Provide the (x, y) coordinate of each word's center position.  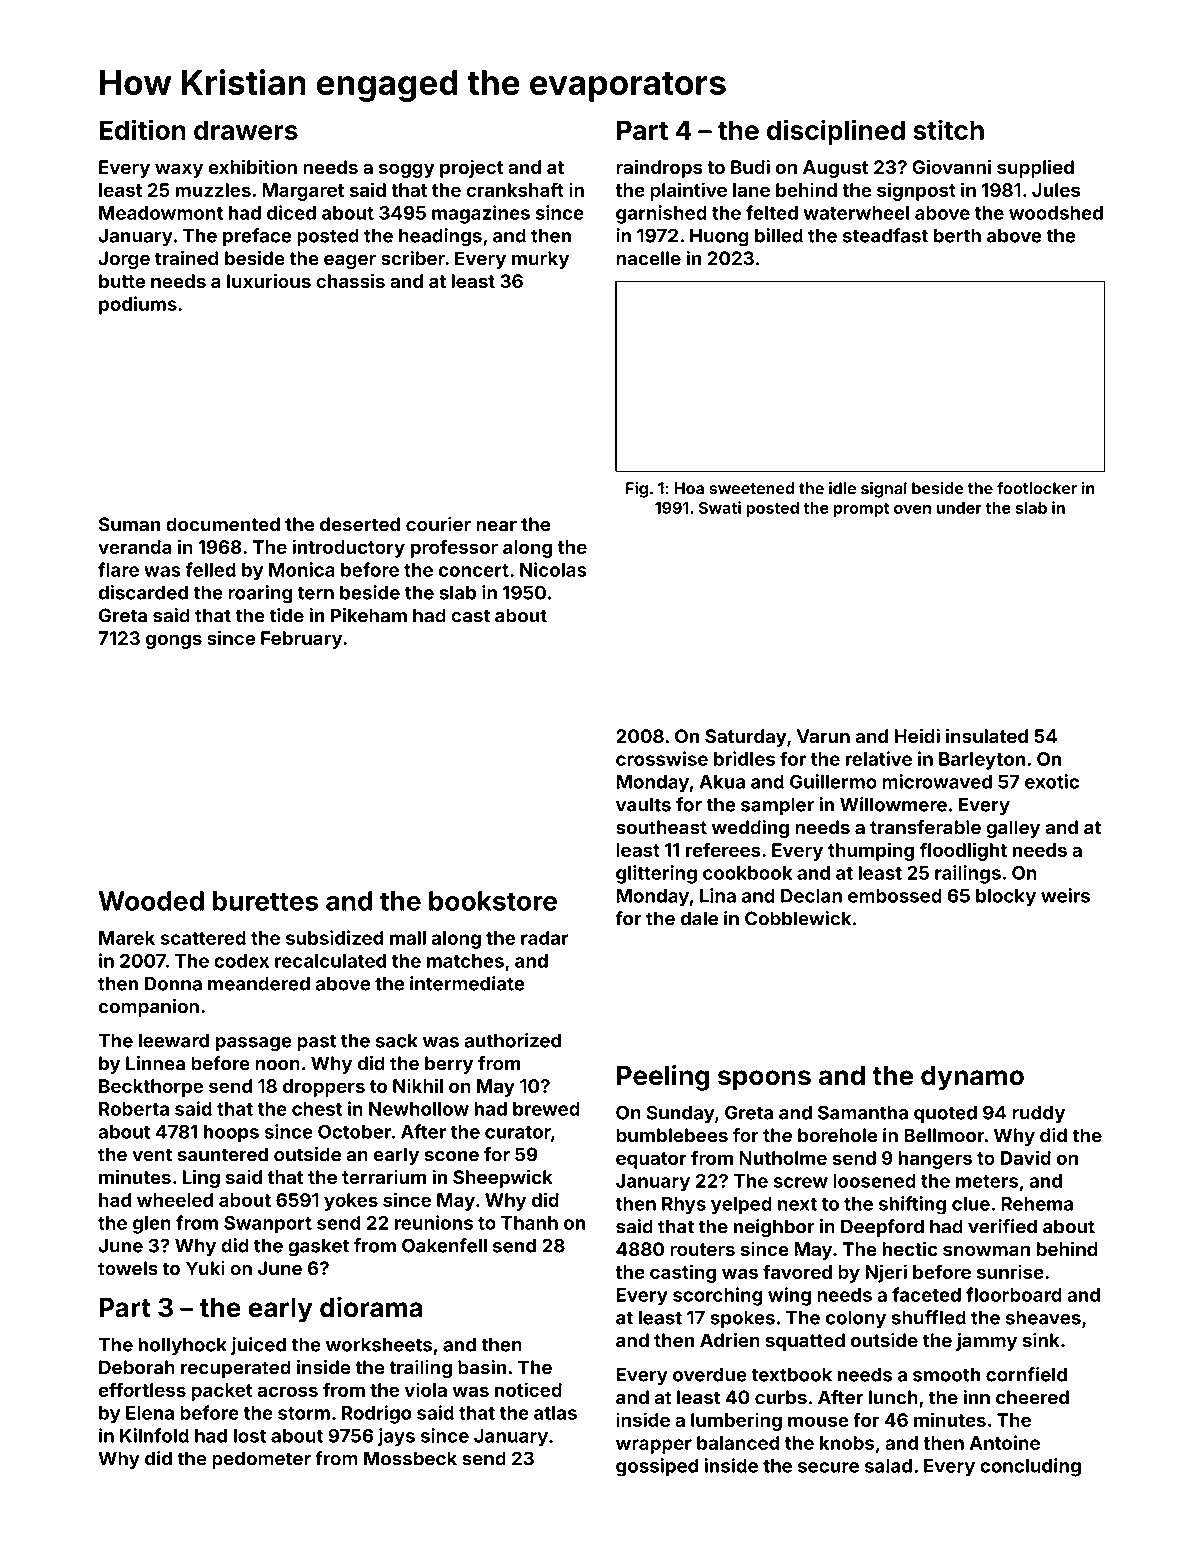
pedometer (261, 1460)
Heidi (917, 735)
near (496, 526)
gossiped (657, 1467)
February (301, 640)
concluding (1030, 1467)
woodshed (1056, 213)
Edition (142, 129)
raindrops (659, 168)
